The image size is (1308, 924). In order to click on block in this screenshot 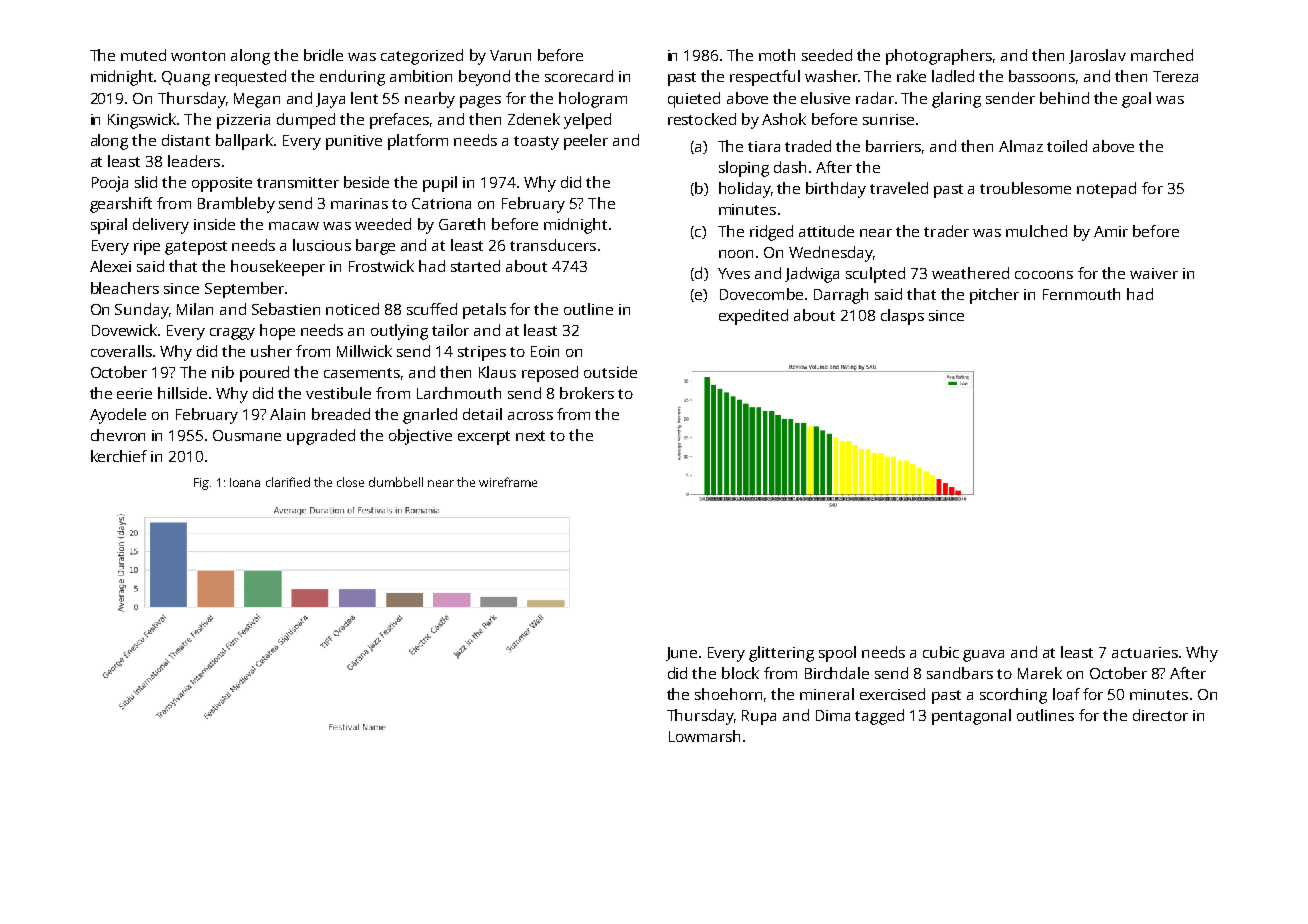, I will do `click(740, 673)`.
